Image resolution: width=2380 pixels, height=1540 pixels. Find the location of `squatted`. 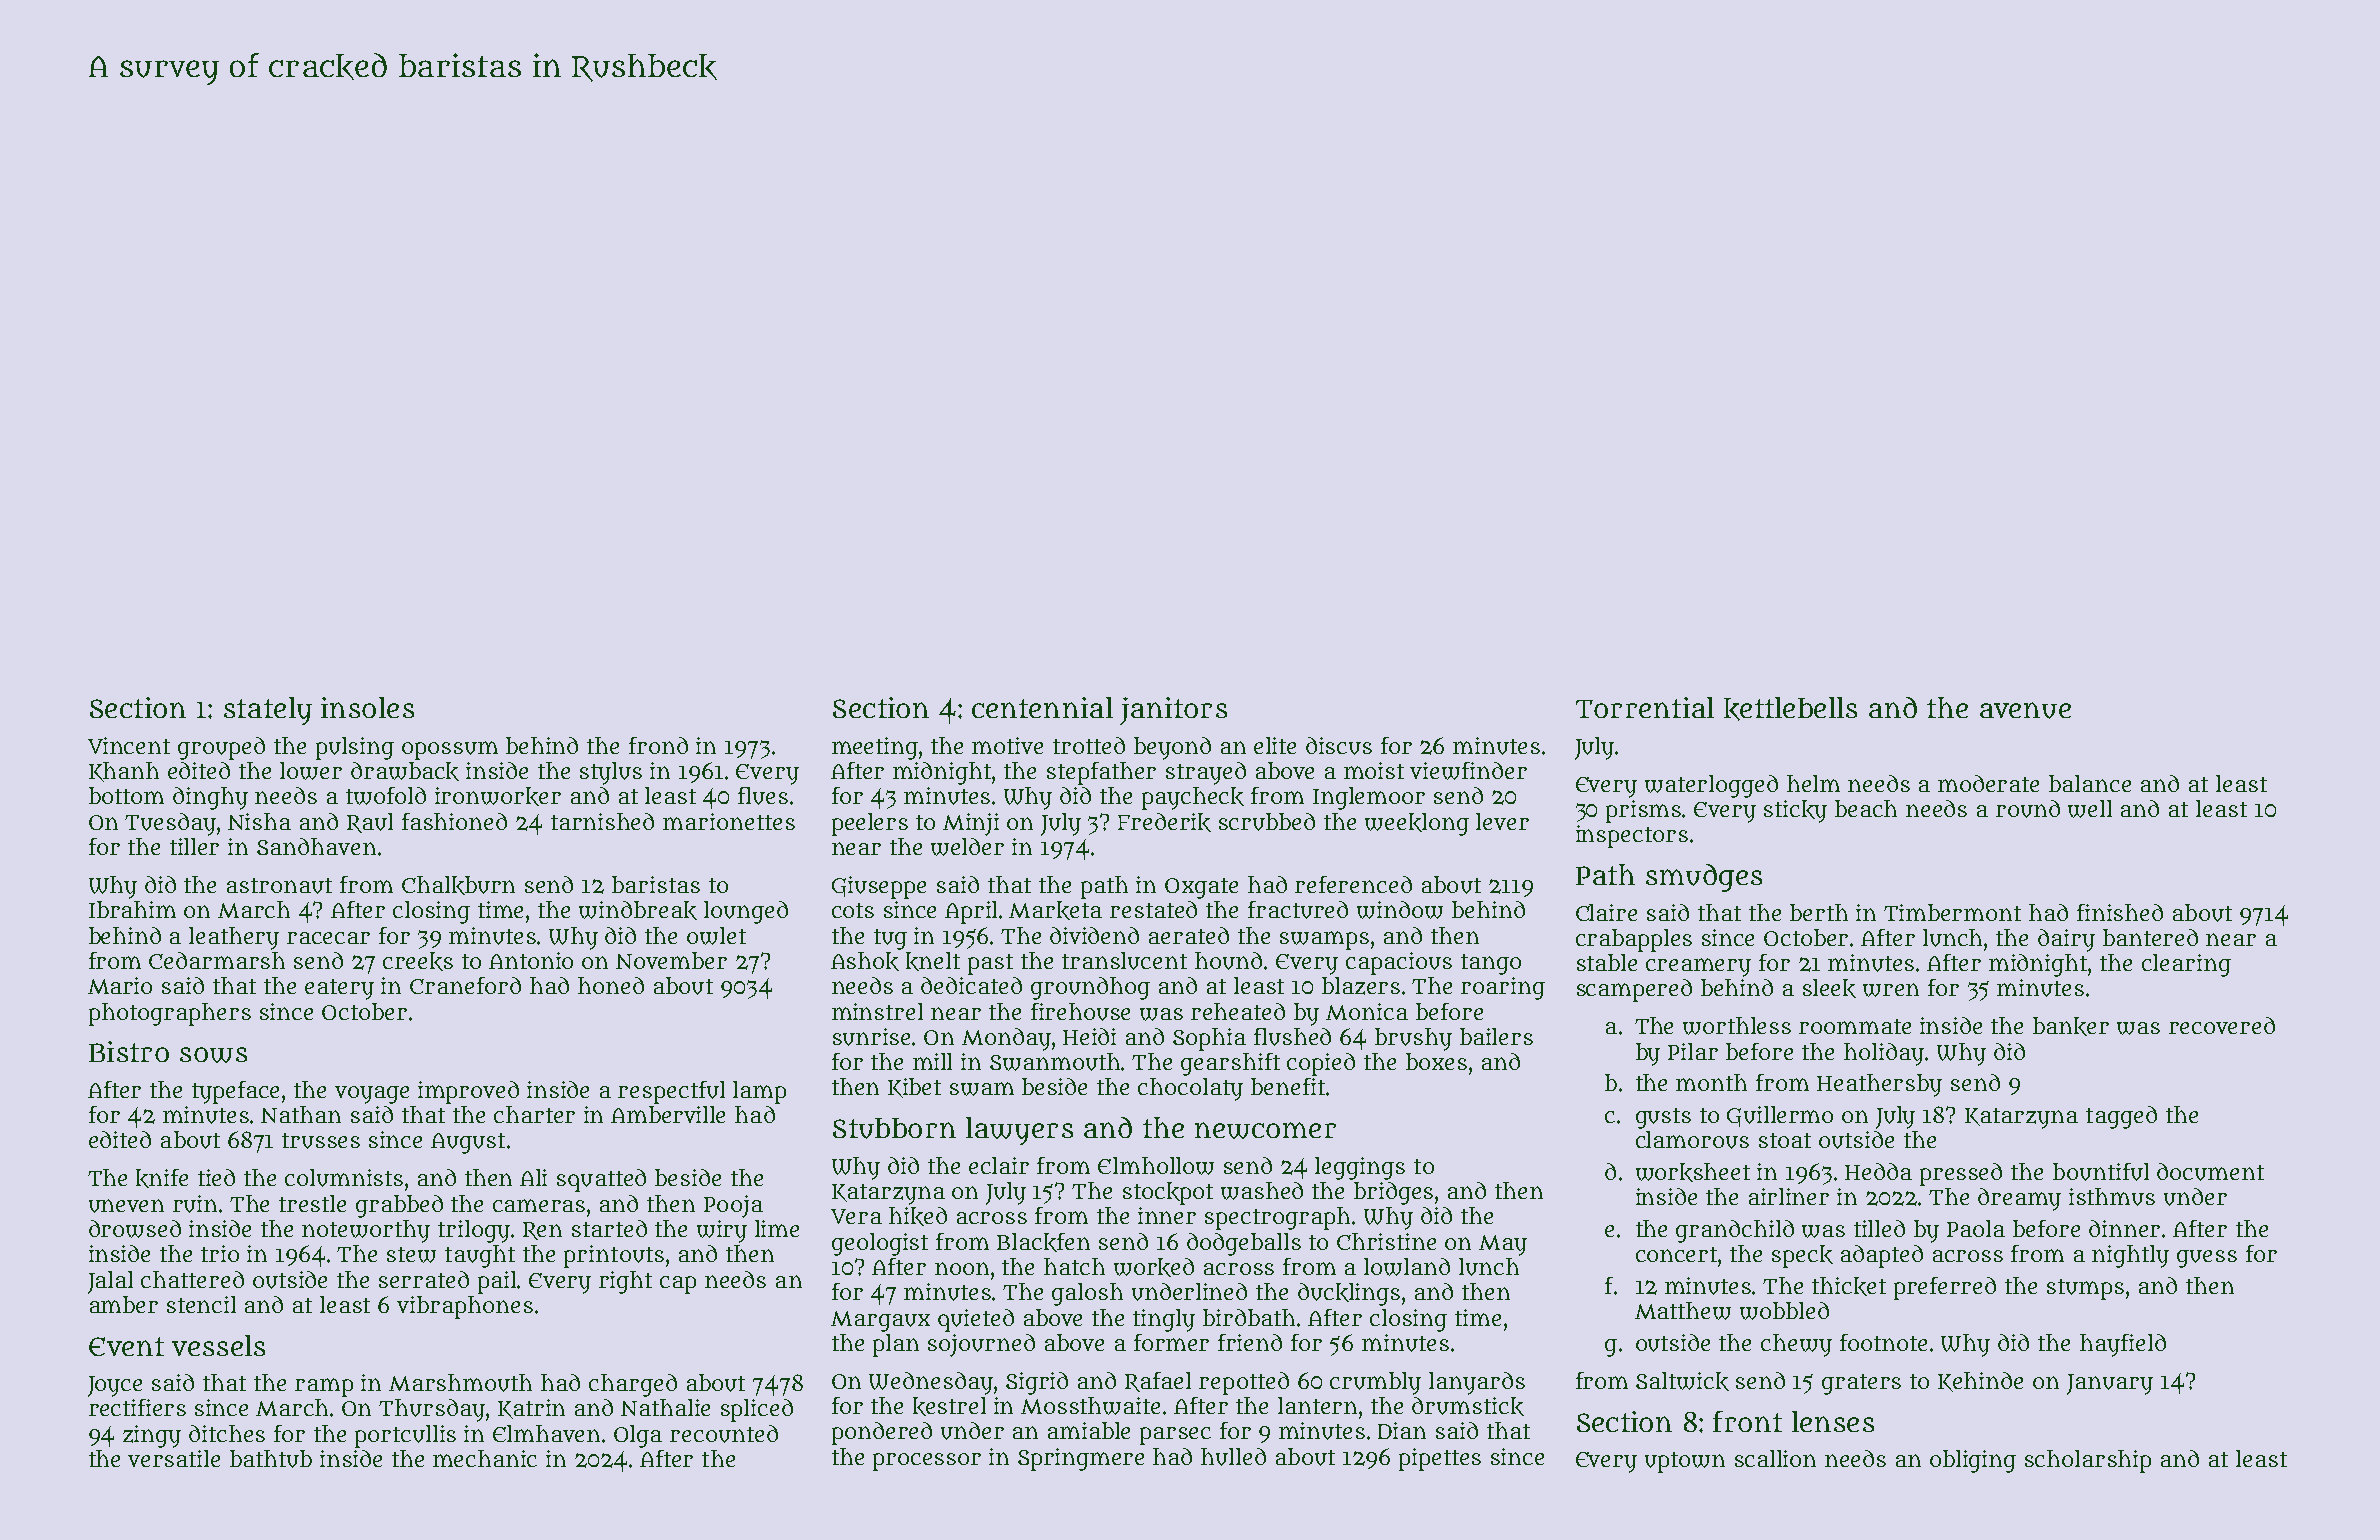

squatted is located at coordinates (601, 1180).
